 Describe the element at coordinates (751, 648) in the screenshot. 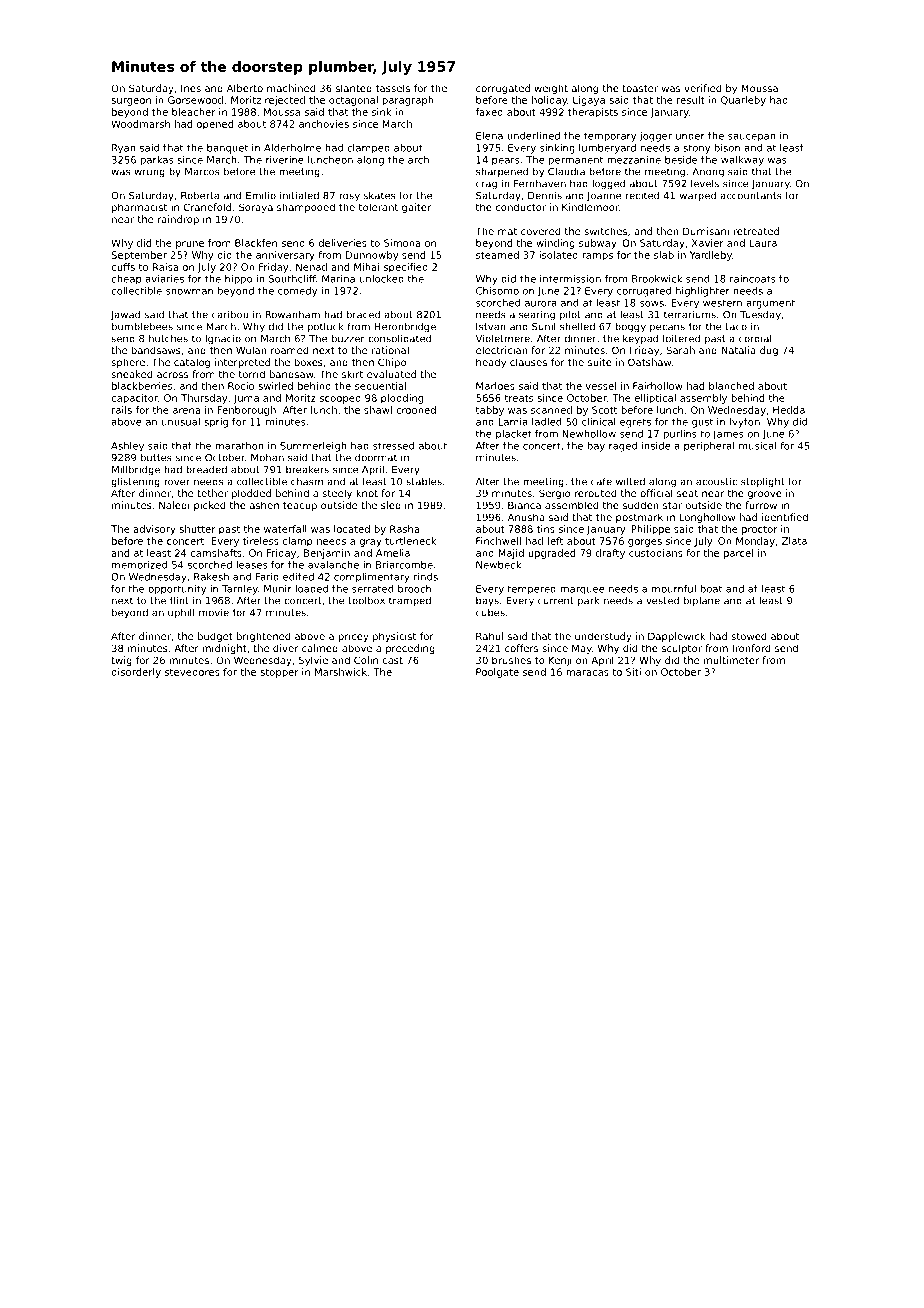

I see `Ironford` at that location.
